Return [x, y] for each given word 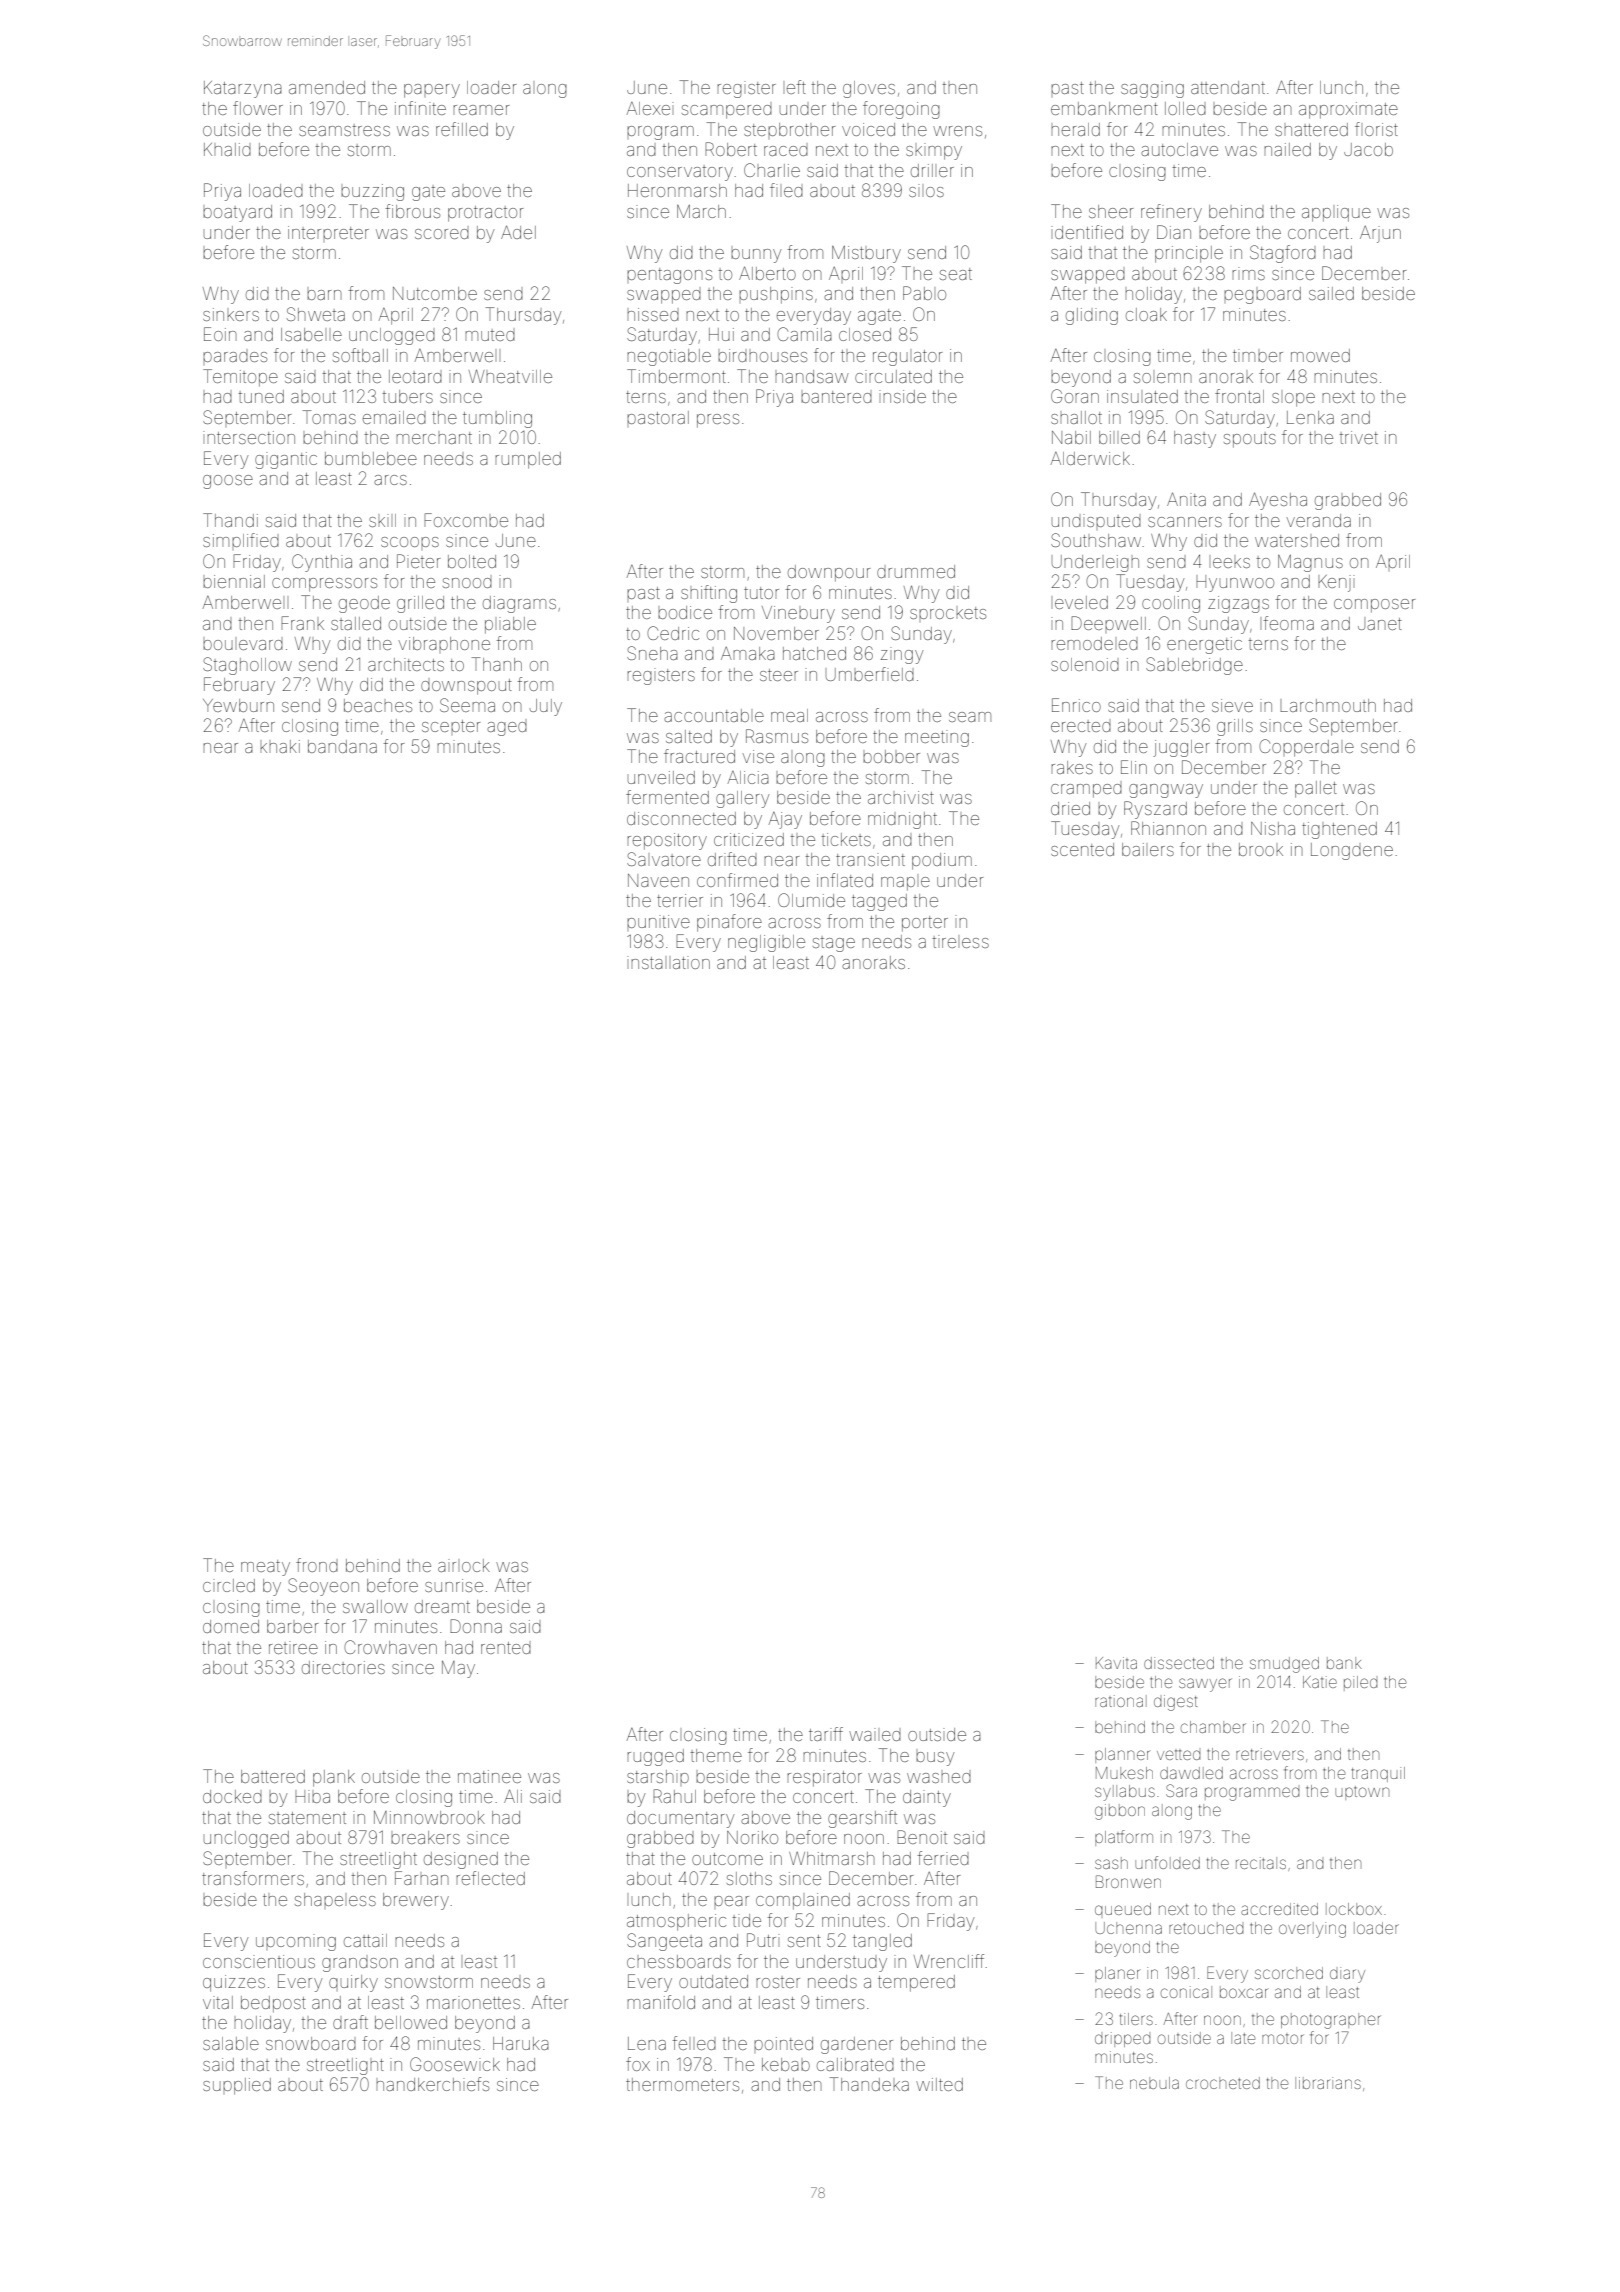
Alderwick [1090, 458]
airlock [464, 1565]
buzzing [372, 192]
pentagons [669, 276]
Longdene [1352, 851]
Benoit [922, 1837]
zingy [902, 655]
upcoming [296, 1942]
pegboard [1262, 295]
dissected [1179, 1663]
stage [834, 944]
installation [668, 962]
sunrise [454, 1585]
